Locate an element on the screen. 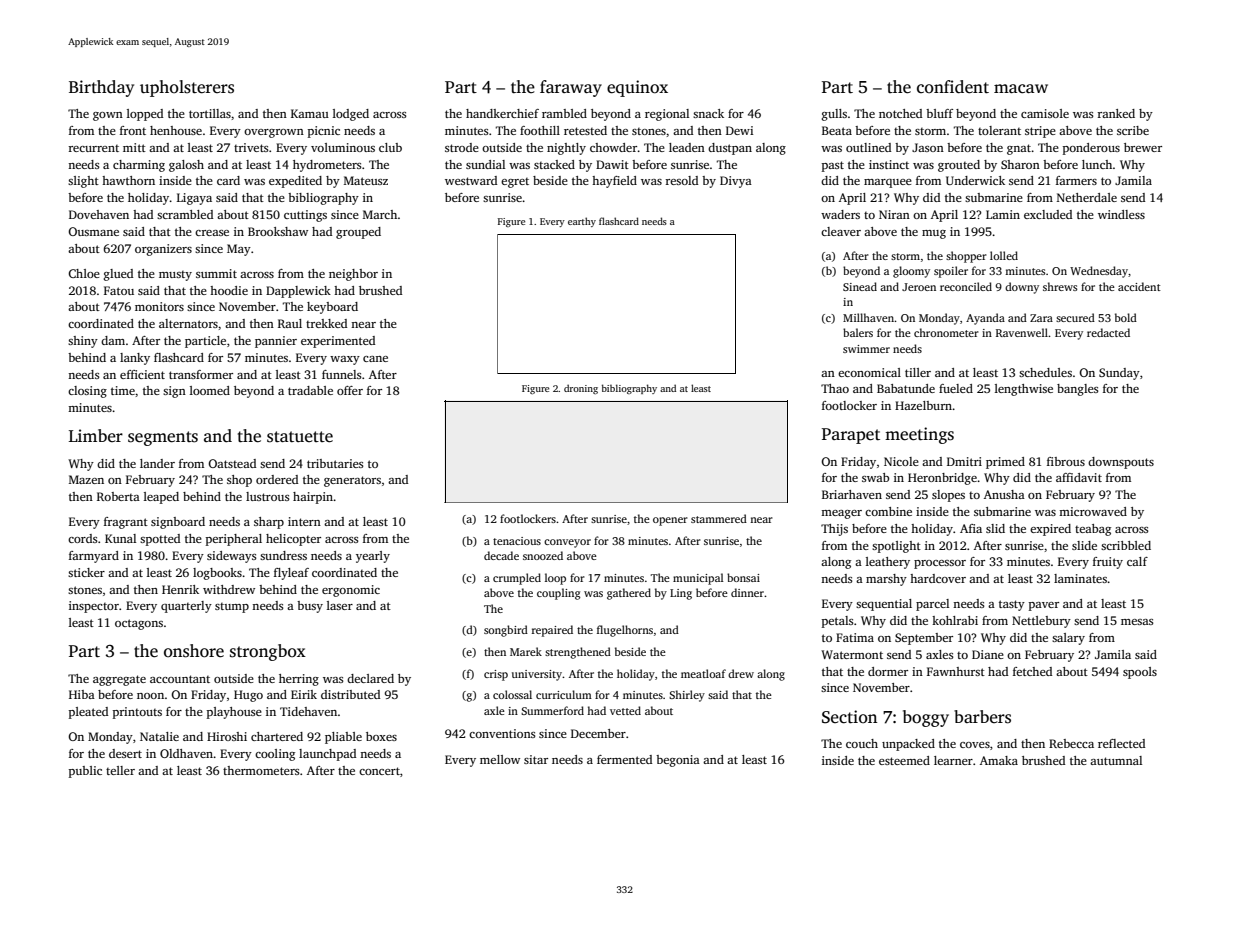 The height and width of the screenshot is (952, 1233). Jason is located at coordinates (928, 147).
